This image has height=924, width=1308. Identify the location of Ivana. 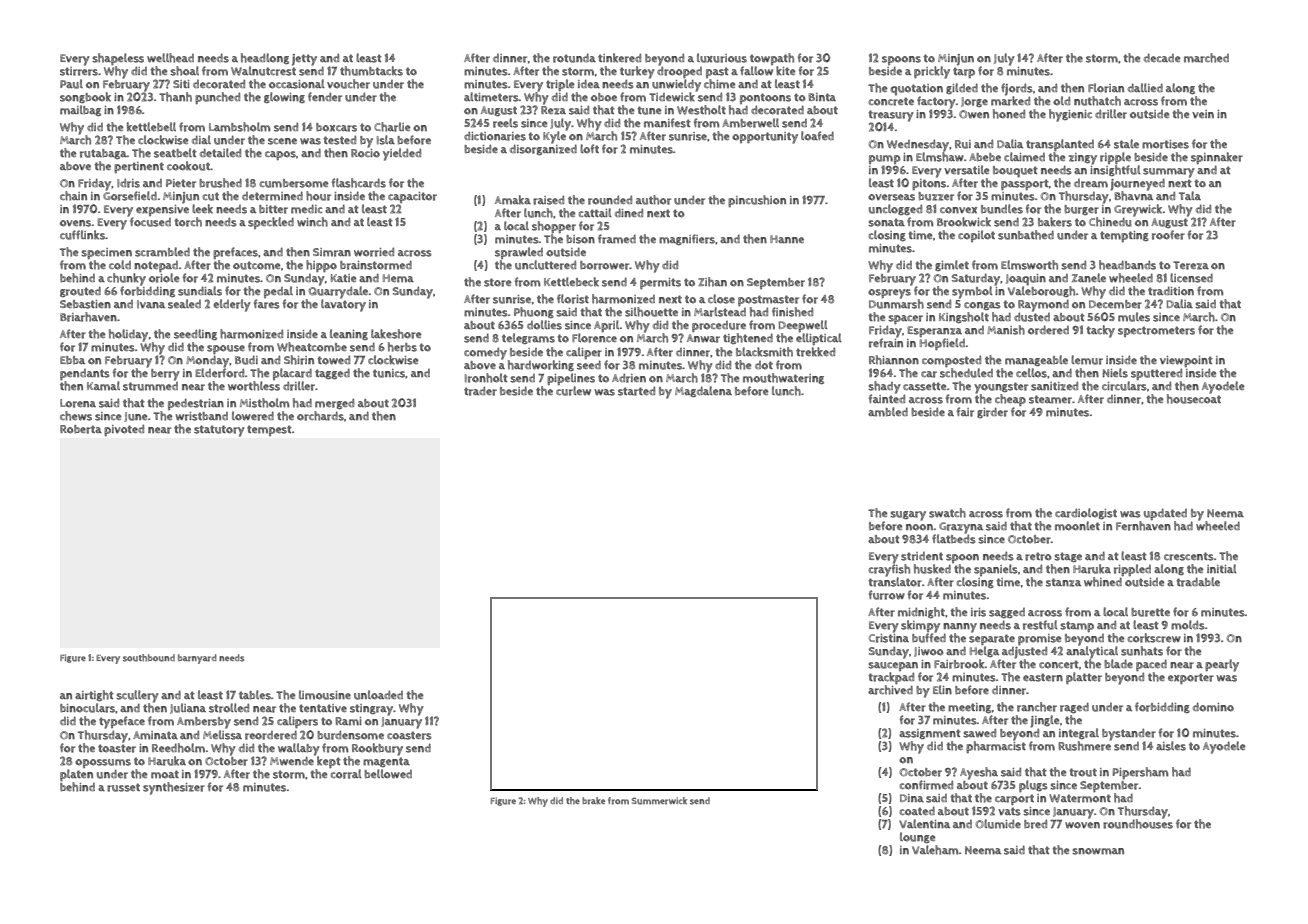
(151, 304).
